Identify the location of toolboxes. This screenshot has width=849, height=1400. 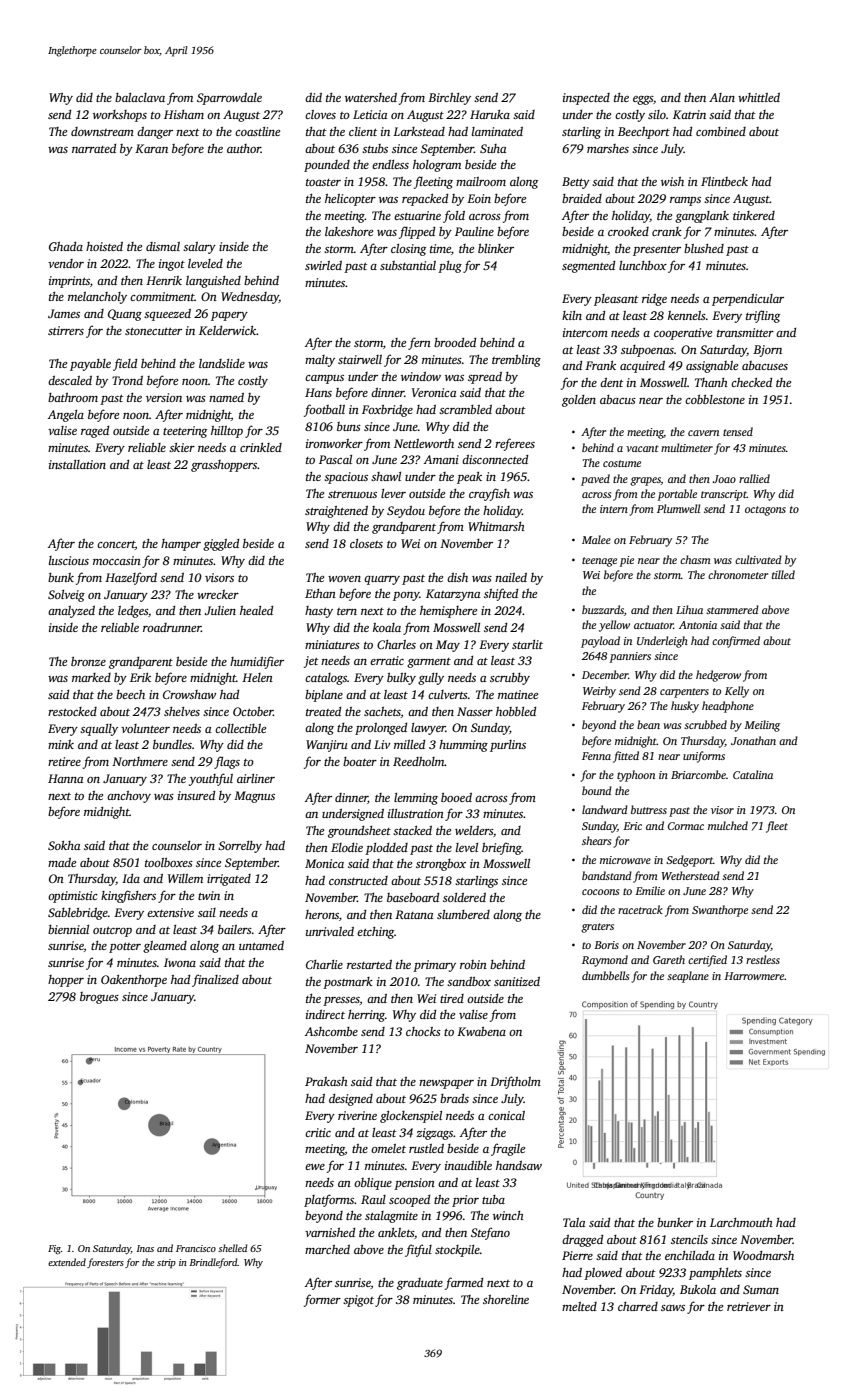
(169, 862).
